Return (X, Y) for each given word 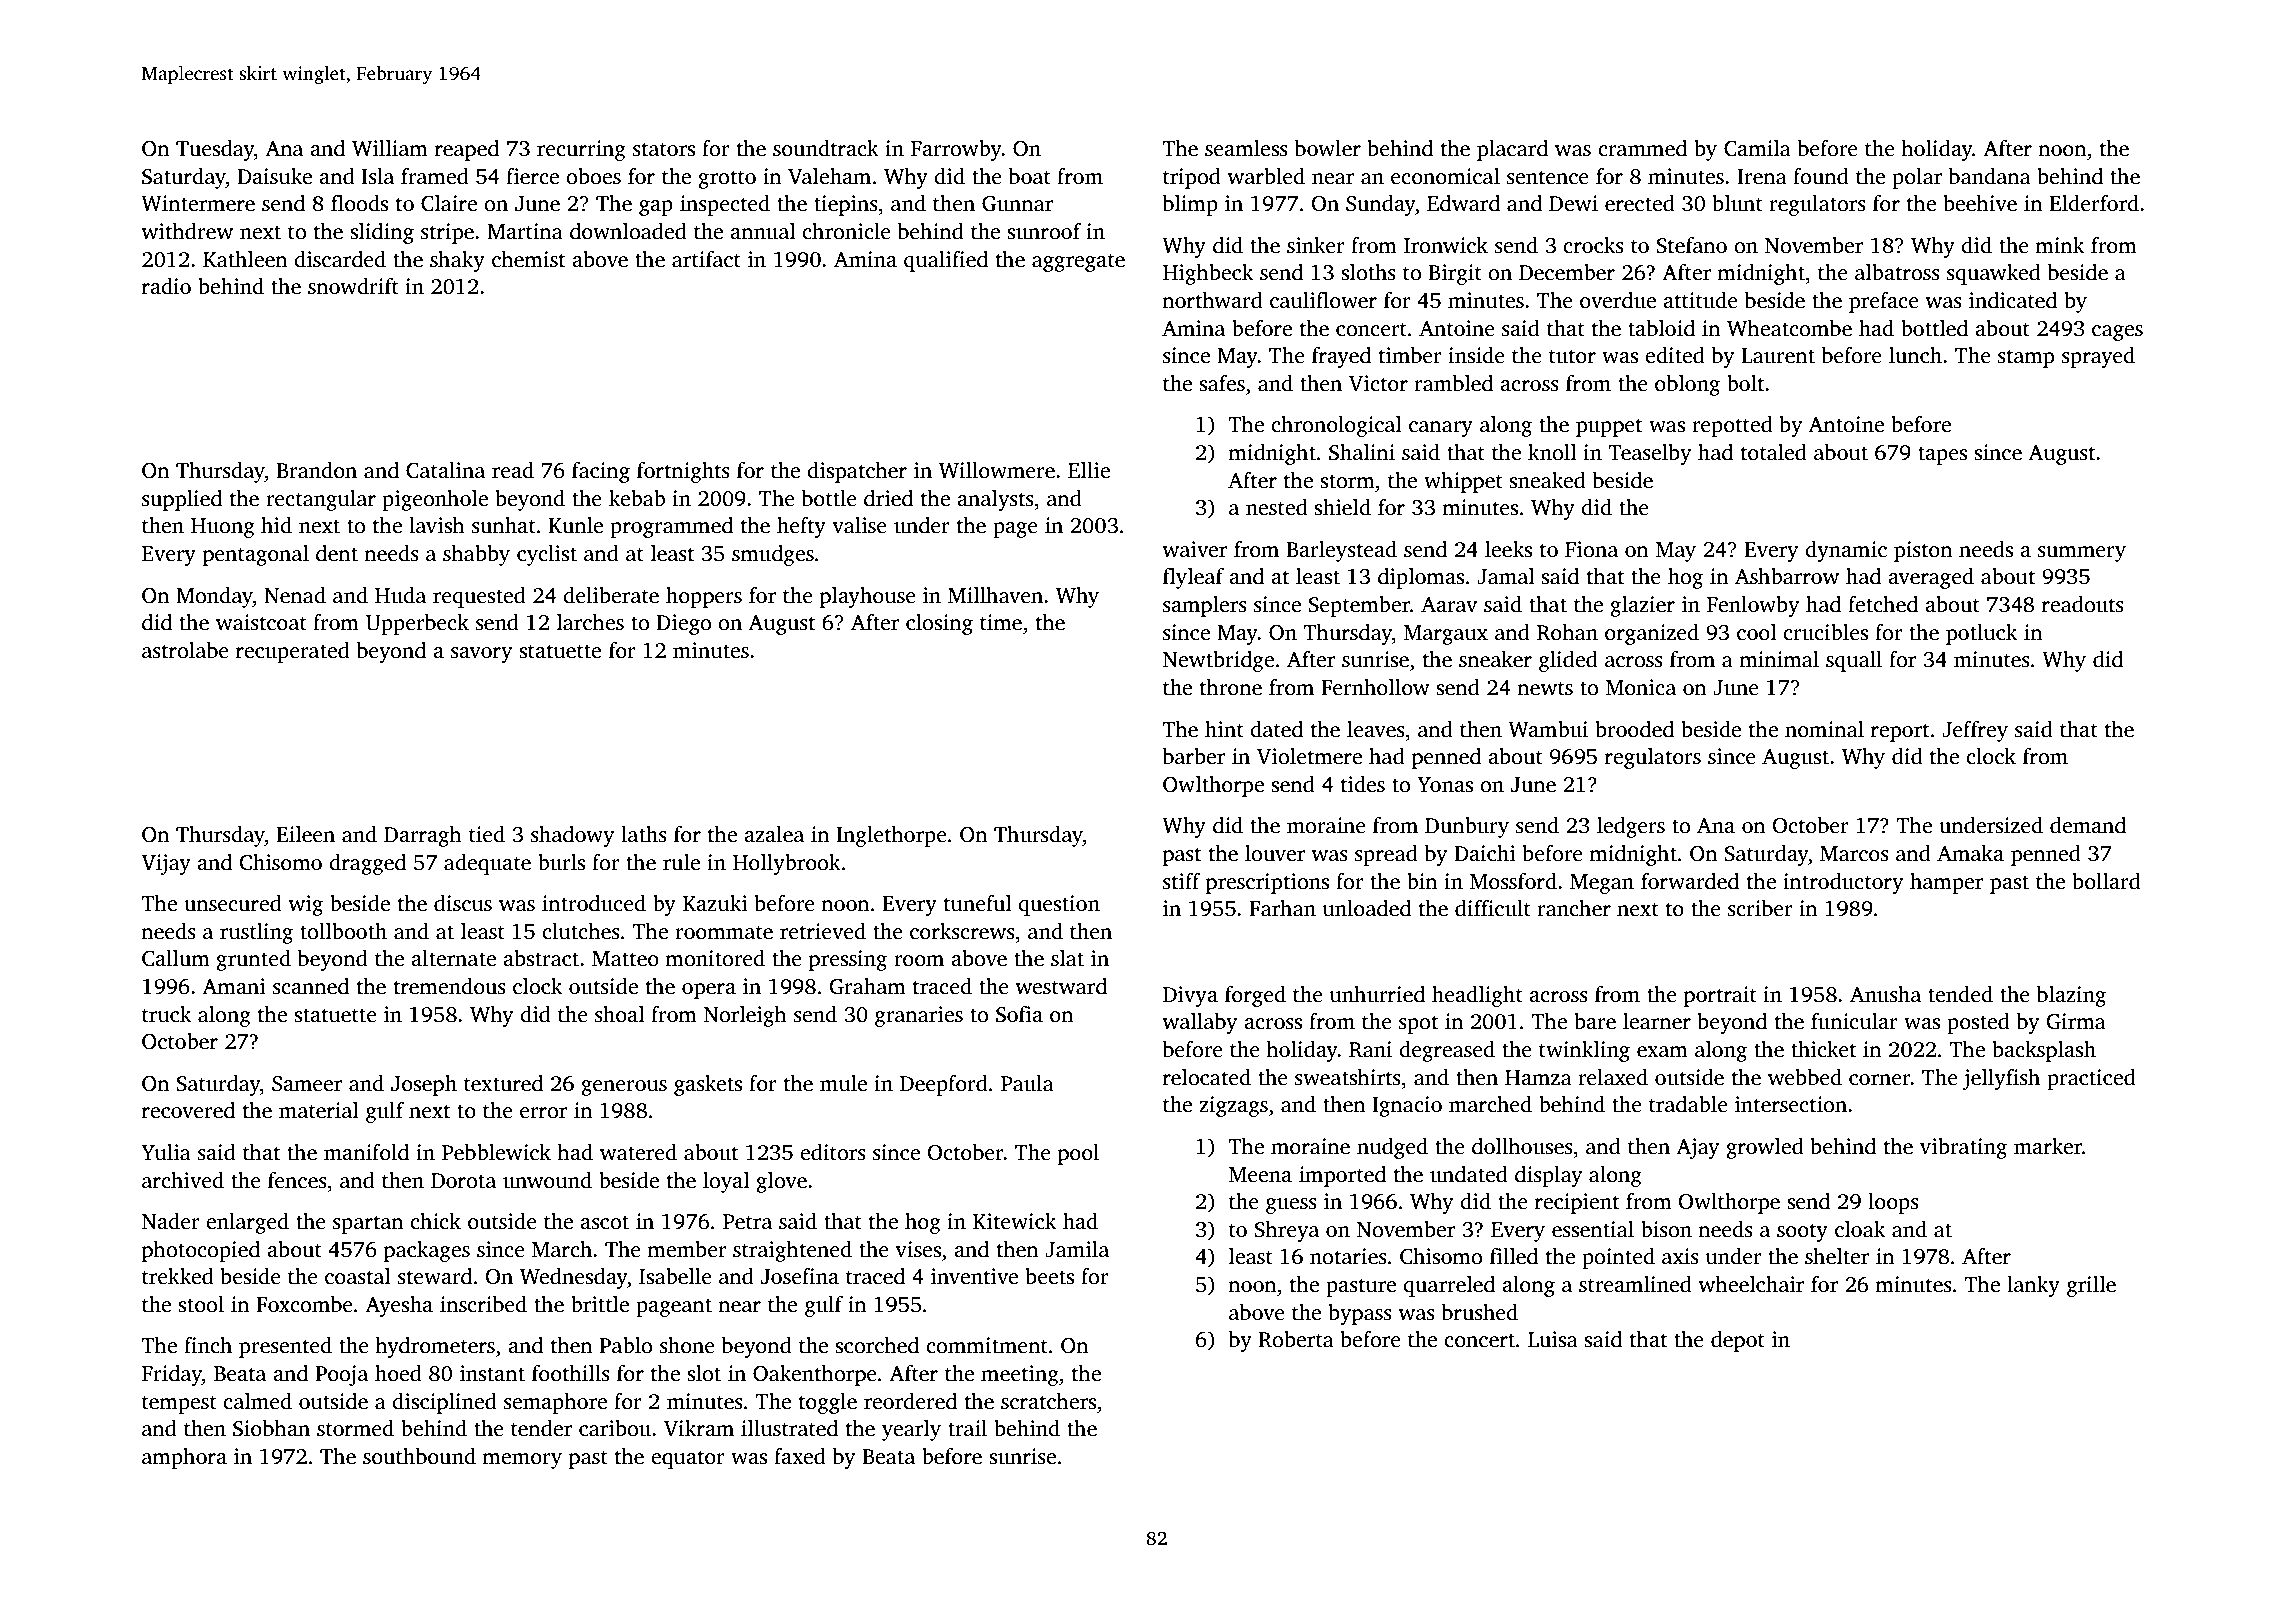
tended (1960, 994)
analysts (995, 500)
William (390, 148)
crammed (1642, 148)
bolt (1745, 383)
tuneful (978, 903)
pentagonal (256, 555)
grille (2091, 1286)
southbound (419, 1456)
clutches (581, 931)
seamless (1246, 148)
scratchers (1048, 1401)
